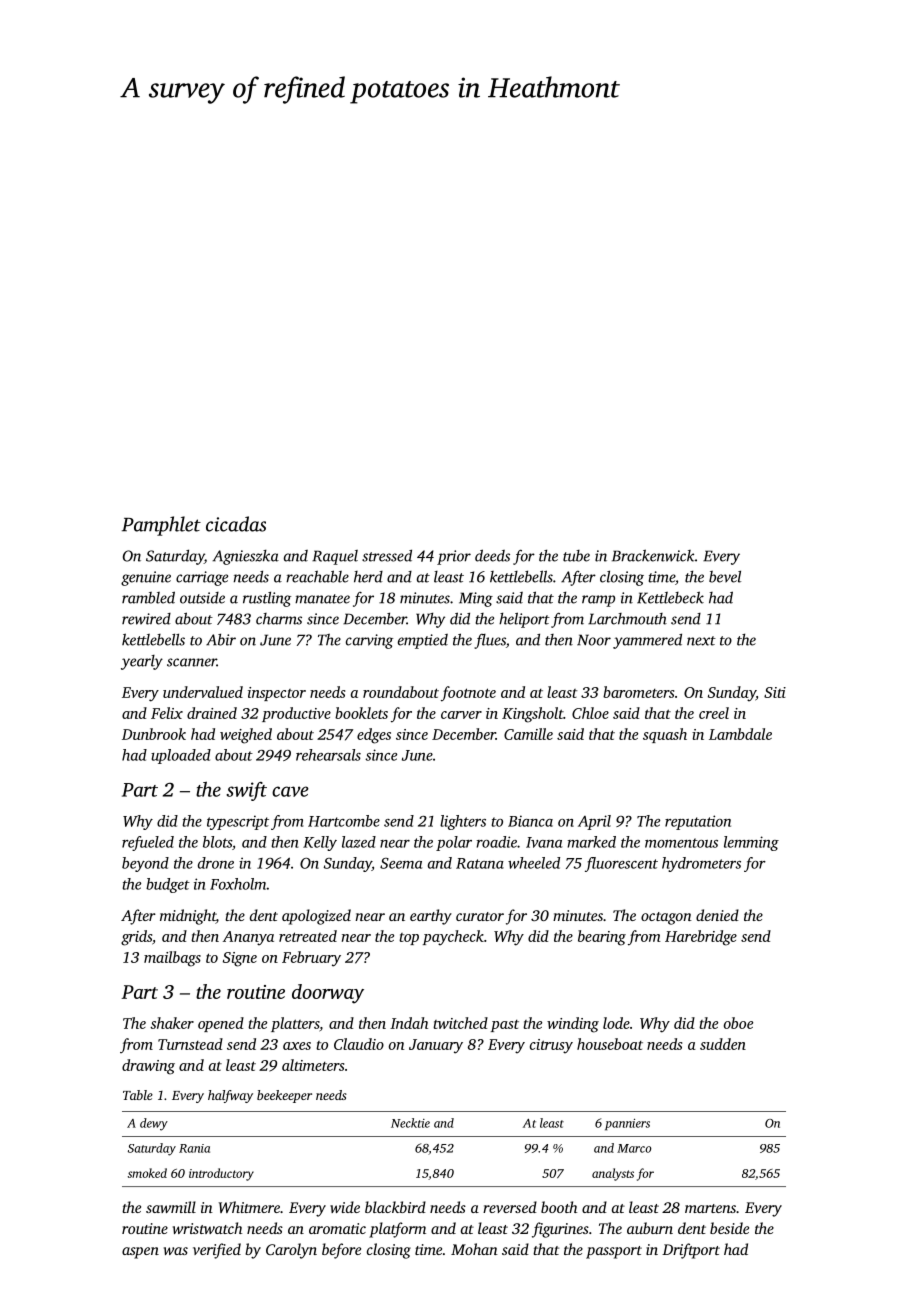 This screenshot has width=908, height=1316. What do you see at coordinates (717, 915) in the screenshot?
I see `denied` at bounding box center [717, 915].
